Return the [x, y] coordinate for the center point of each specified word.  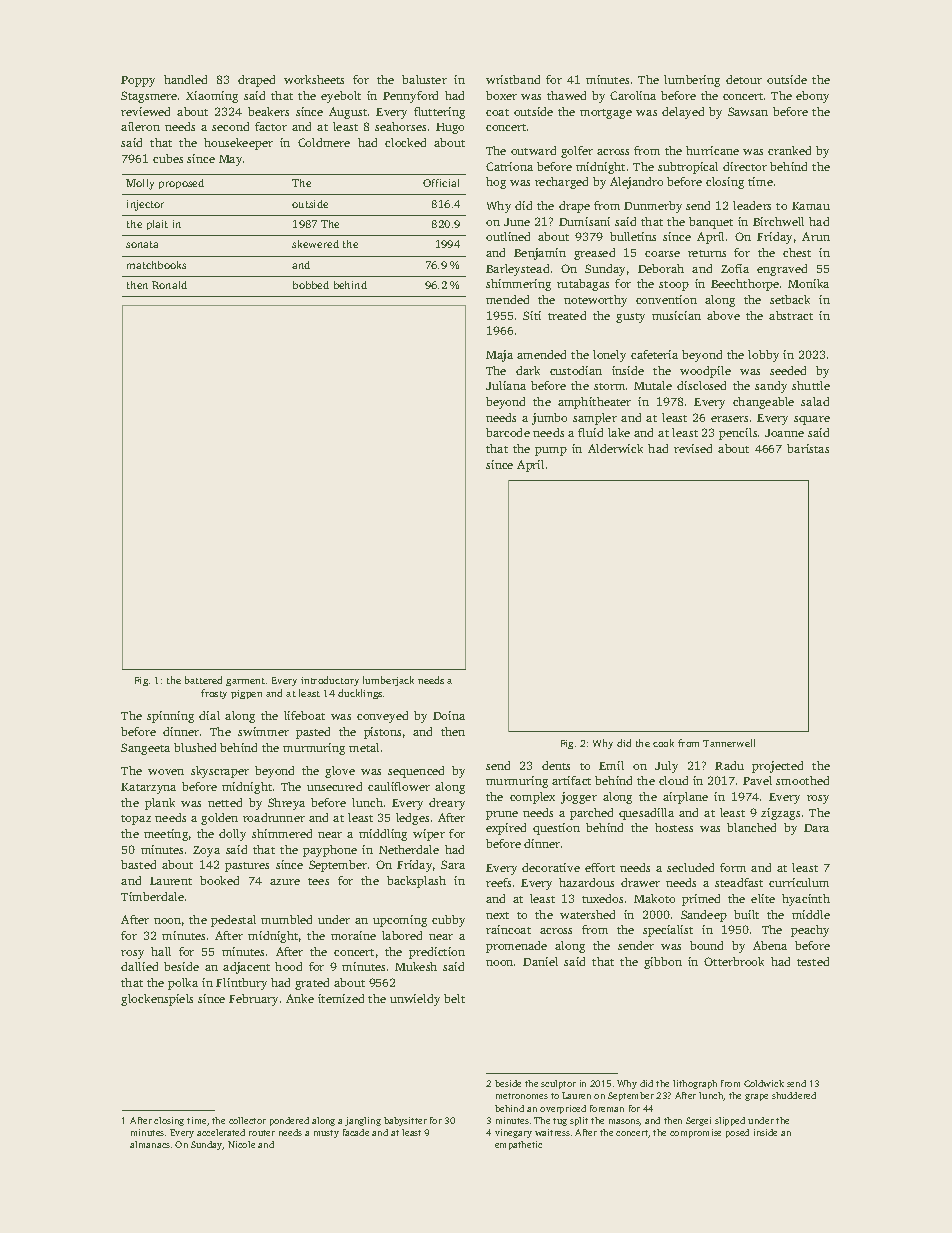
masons [624, 1122]
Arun [816, 236]
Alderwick [615, 448]
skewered [315, 244]
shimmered [282, 833]
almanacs [150, 1144]
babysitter [405, 1121]
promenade [516, 947]
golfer [577, 152]
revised [693, 448]
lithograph [695, 1084]
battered [203, 680]
